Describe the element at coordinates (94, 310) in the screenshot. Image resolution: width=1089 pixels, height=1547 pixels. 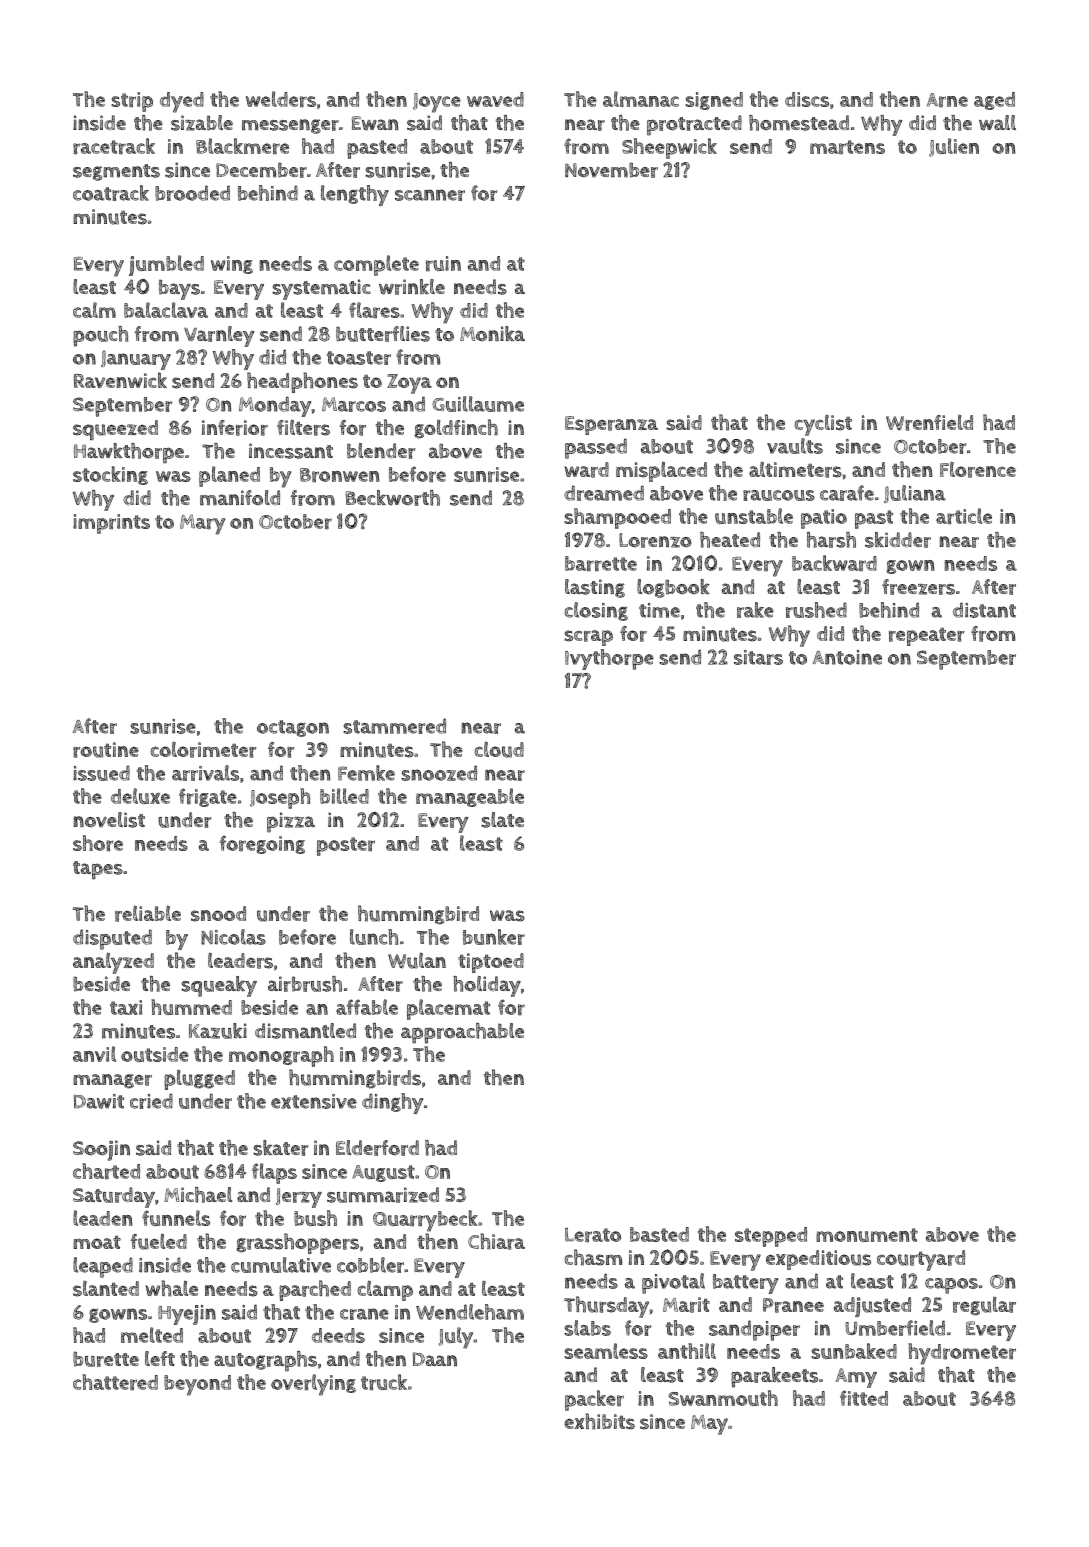
I see `calm` at that location.
